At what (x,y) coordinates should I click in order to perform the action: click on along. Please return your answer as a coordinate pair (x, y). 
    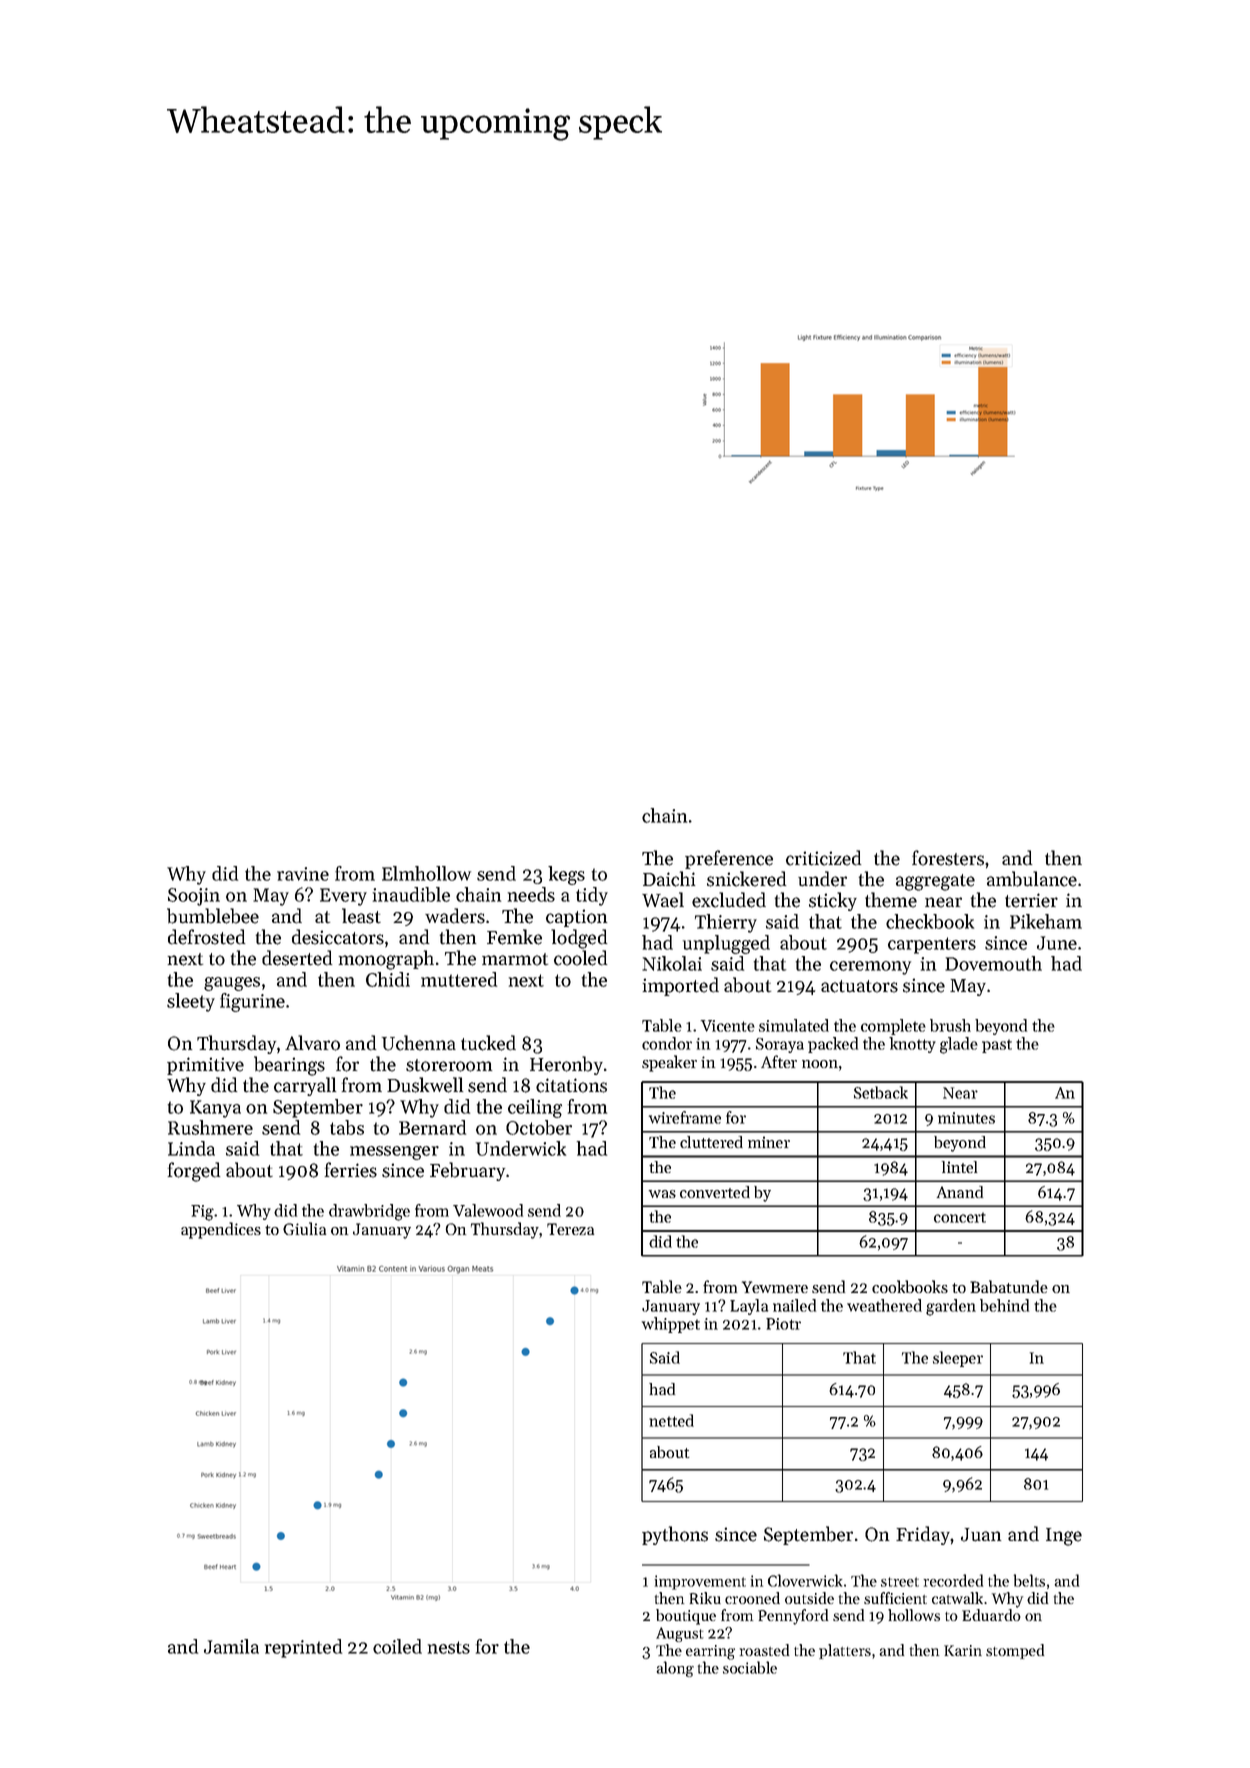
    Looking at the image, I should click on (675, 1669).
